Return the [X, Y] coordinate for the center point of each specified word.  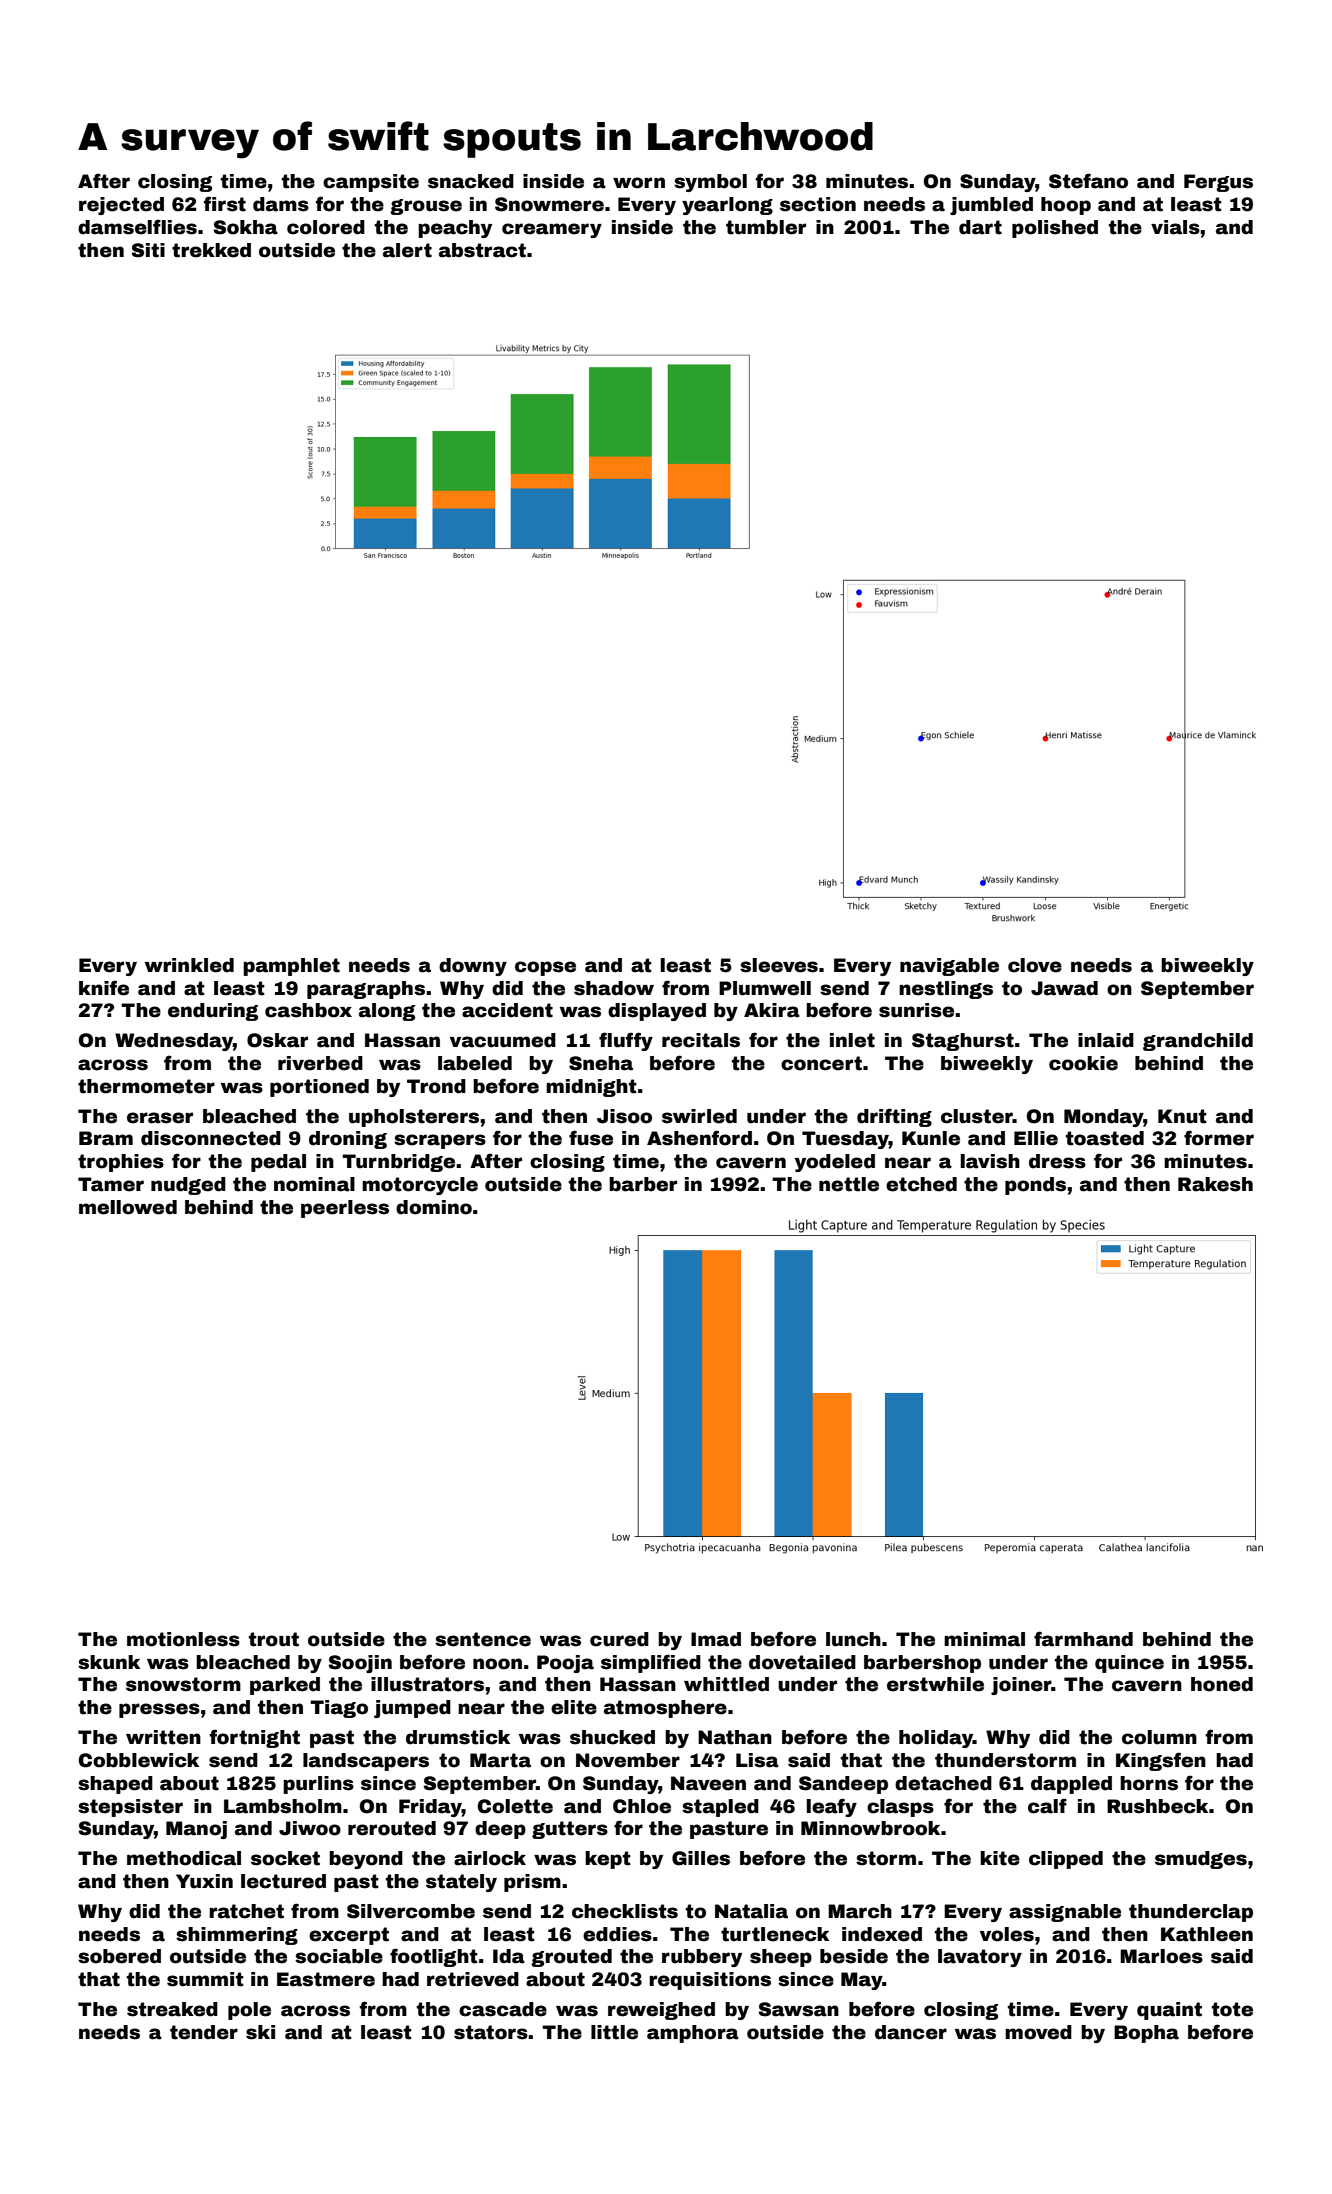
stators [491, 2032]
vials [1175, 227]
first [224, 204]
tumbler [766, 227]
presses [159, 1710]
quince [1129, 1664]
